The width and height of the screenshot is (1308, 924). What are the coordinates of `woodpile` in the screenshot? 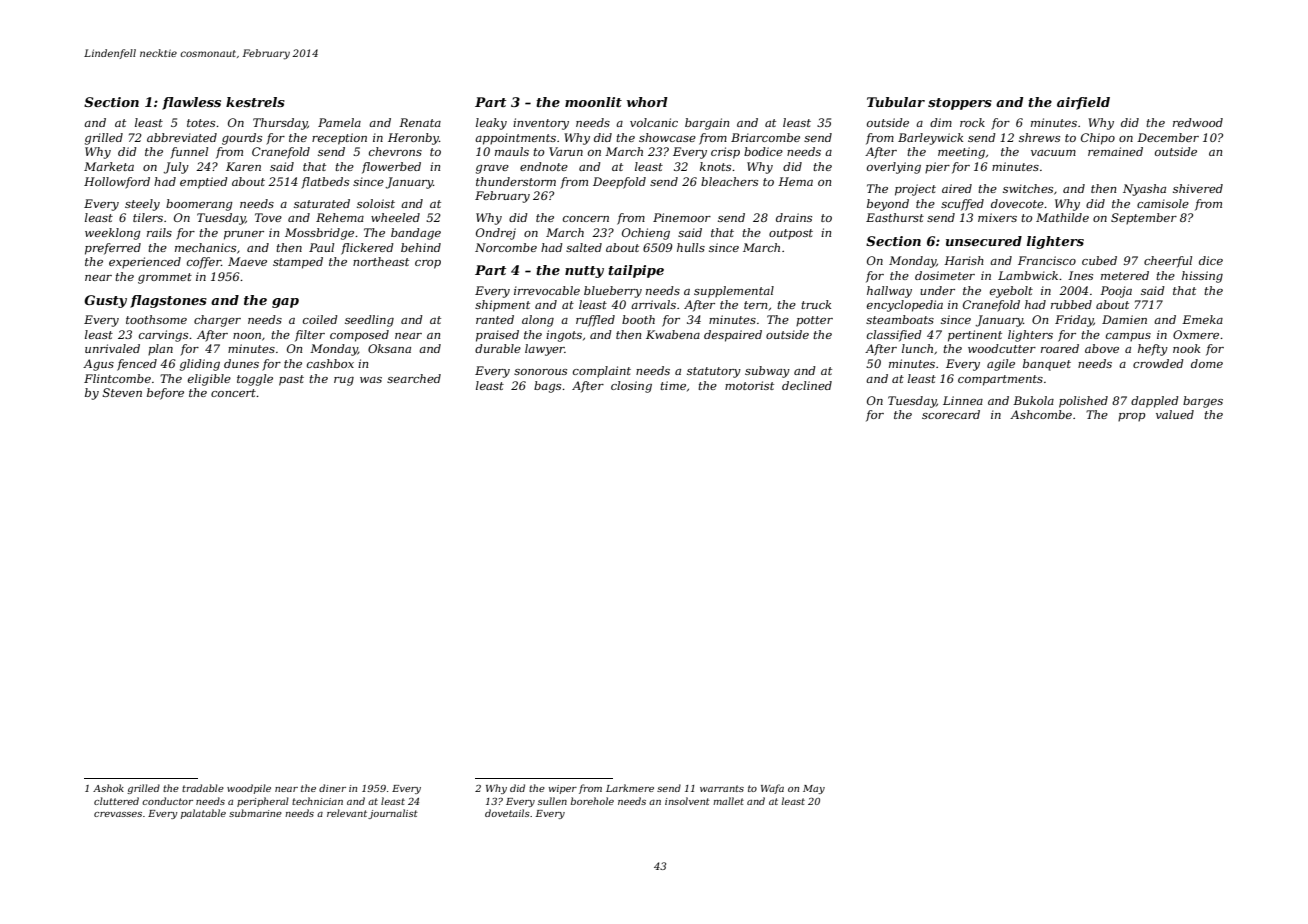 It's located at (249, 789).
